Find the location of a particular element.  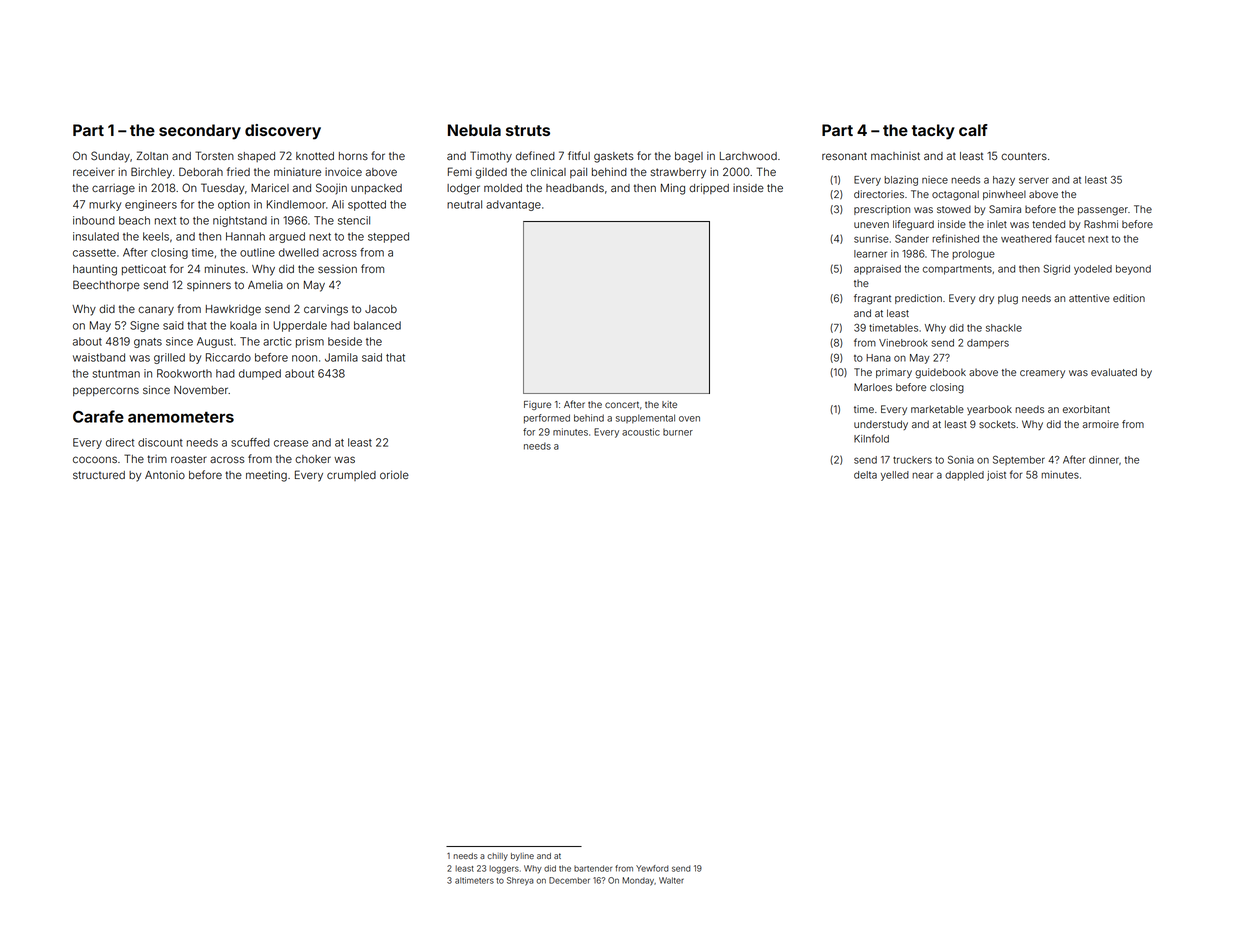

Yewford is located at coordinates (652, 868).
